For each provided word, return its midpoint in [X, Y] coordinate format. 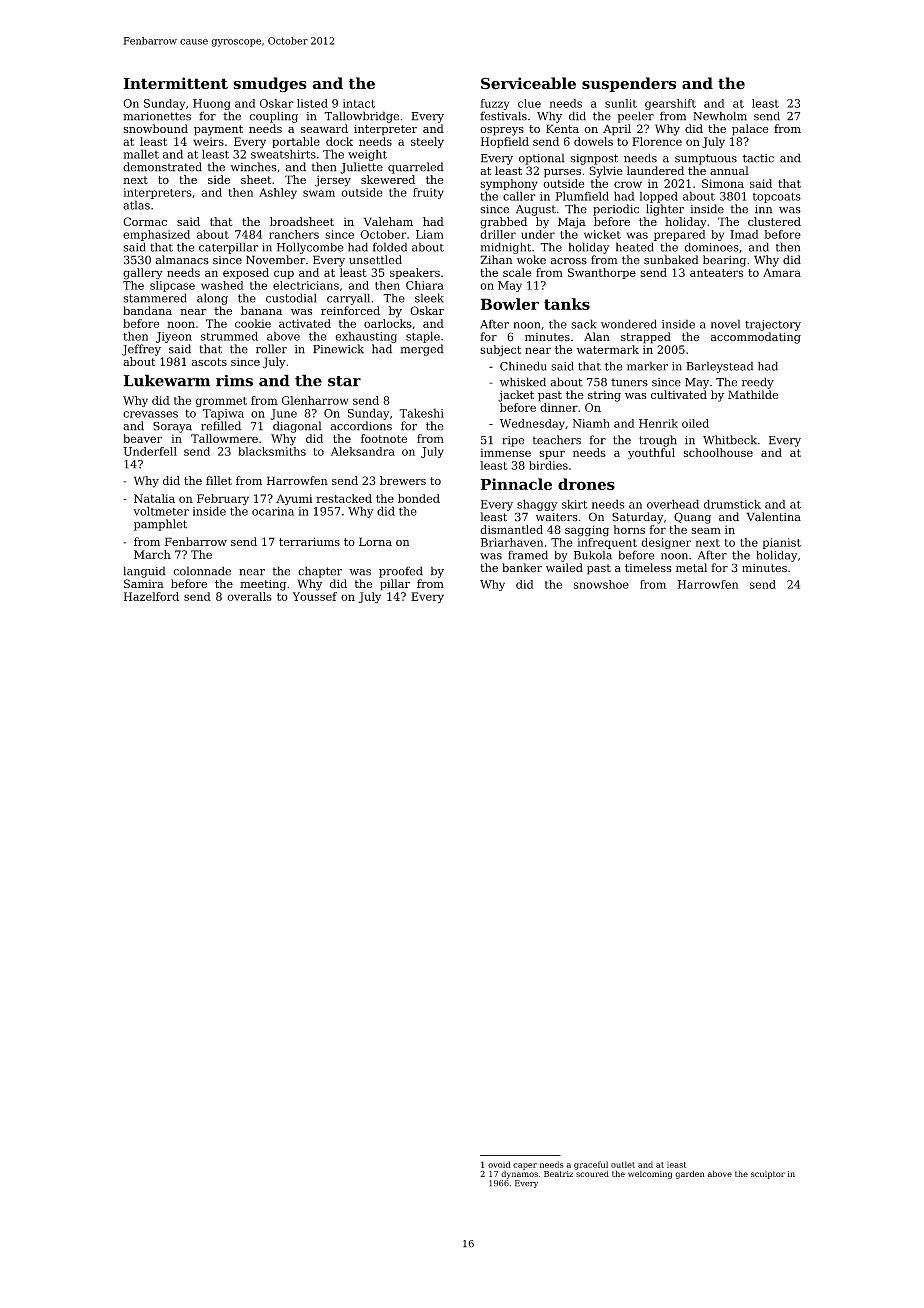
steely [427, 142]
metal [691, 568]
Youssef [314, 596]
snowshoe [601, 584]
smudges [270, 85]
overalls [249, 596]
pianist [782, 543]
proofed [401, 572]
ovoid [499, 1164]
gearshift [670, 104]
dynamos [519, 1174]
